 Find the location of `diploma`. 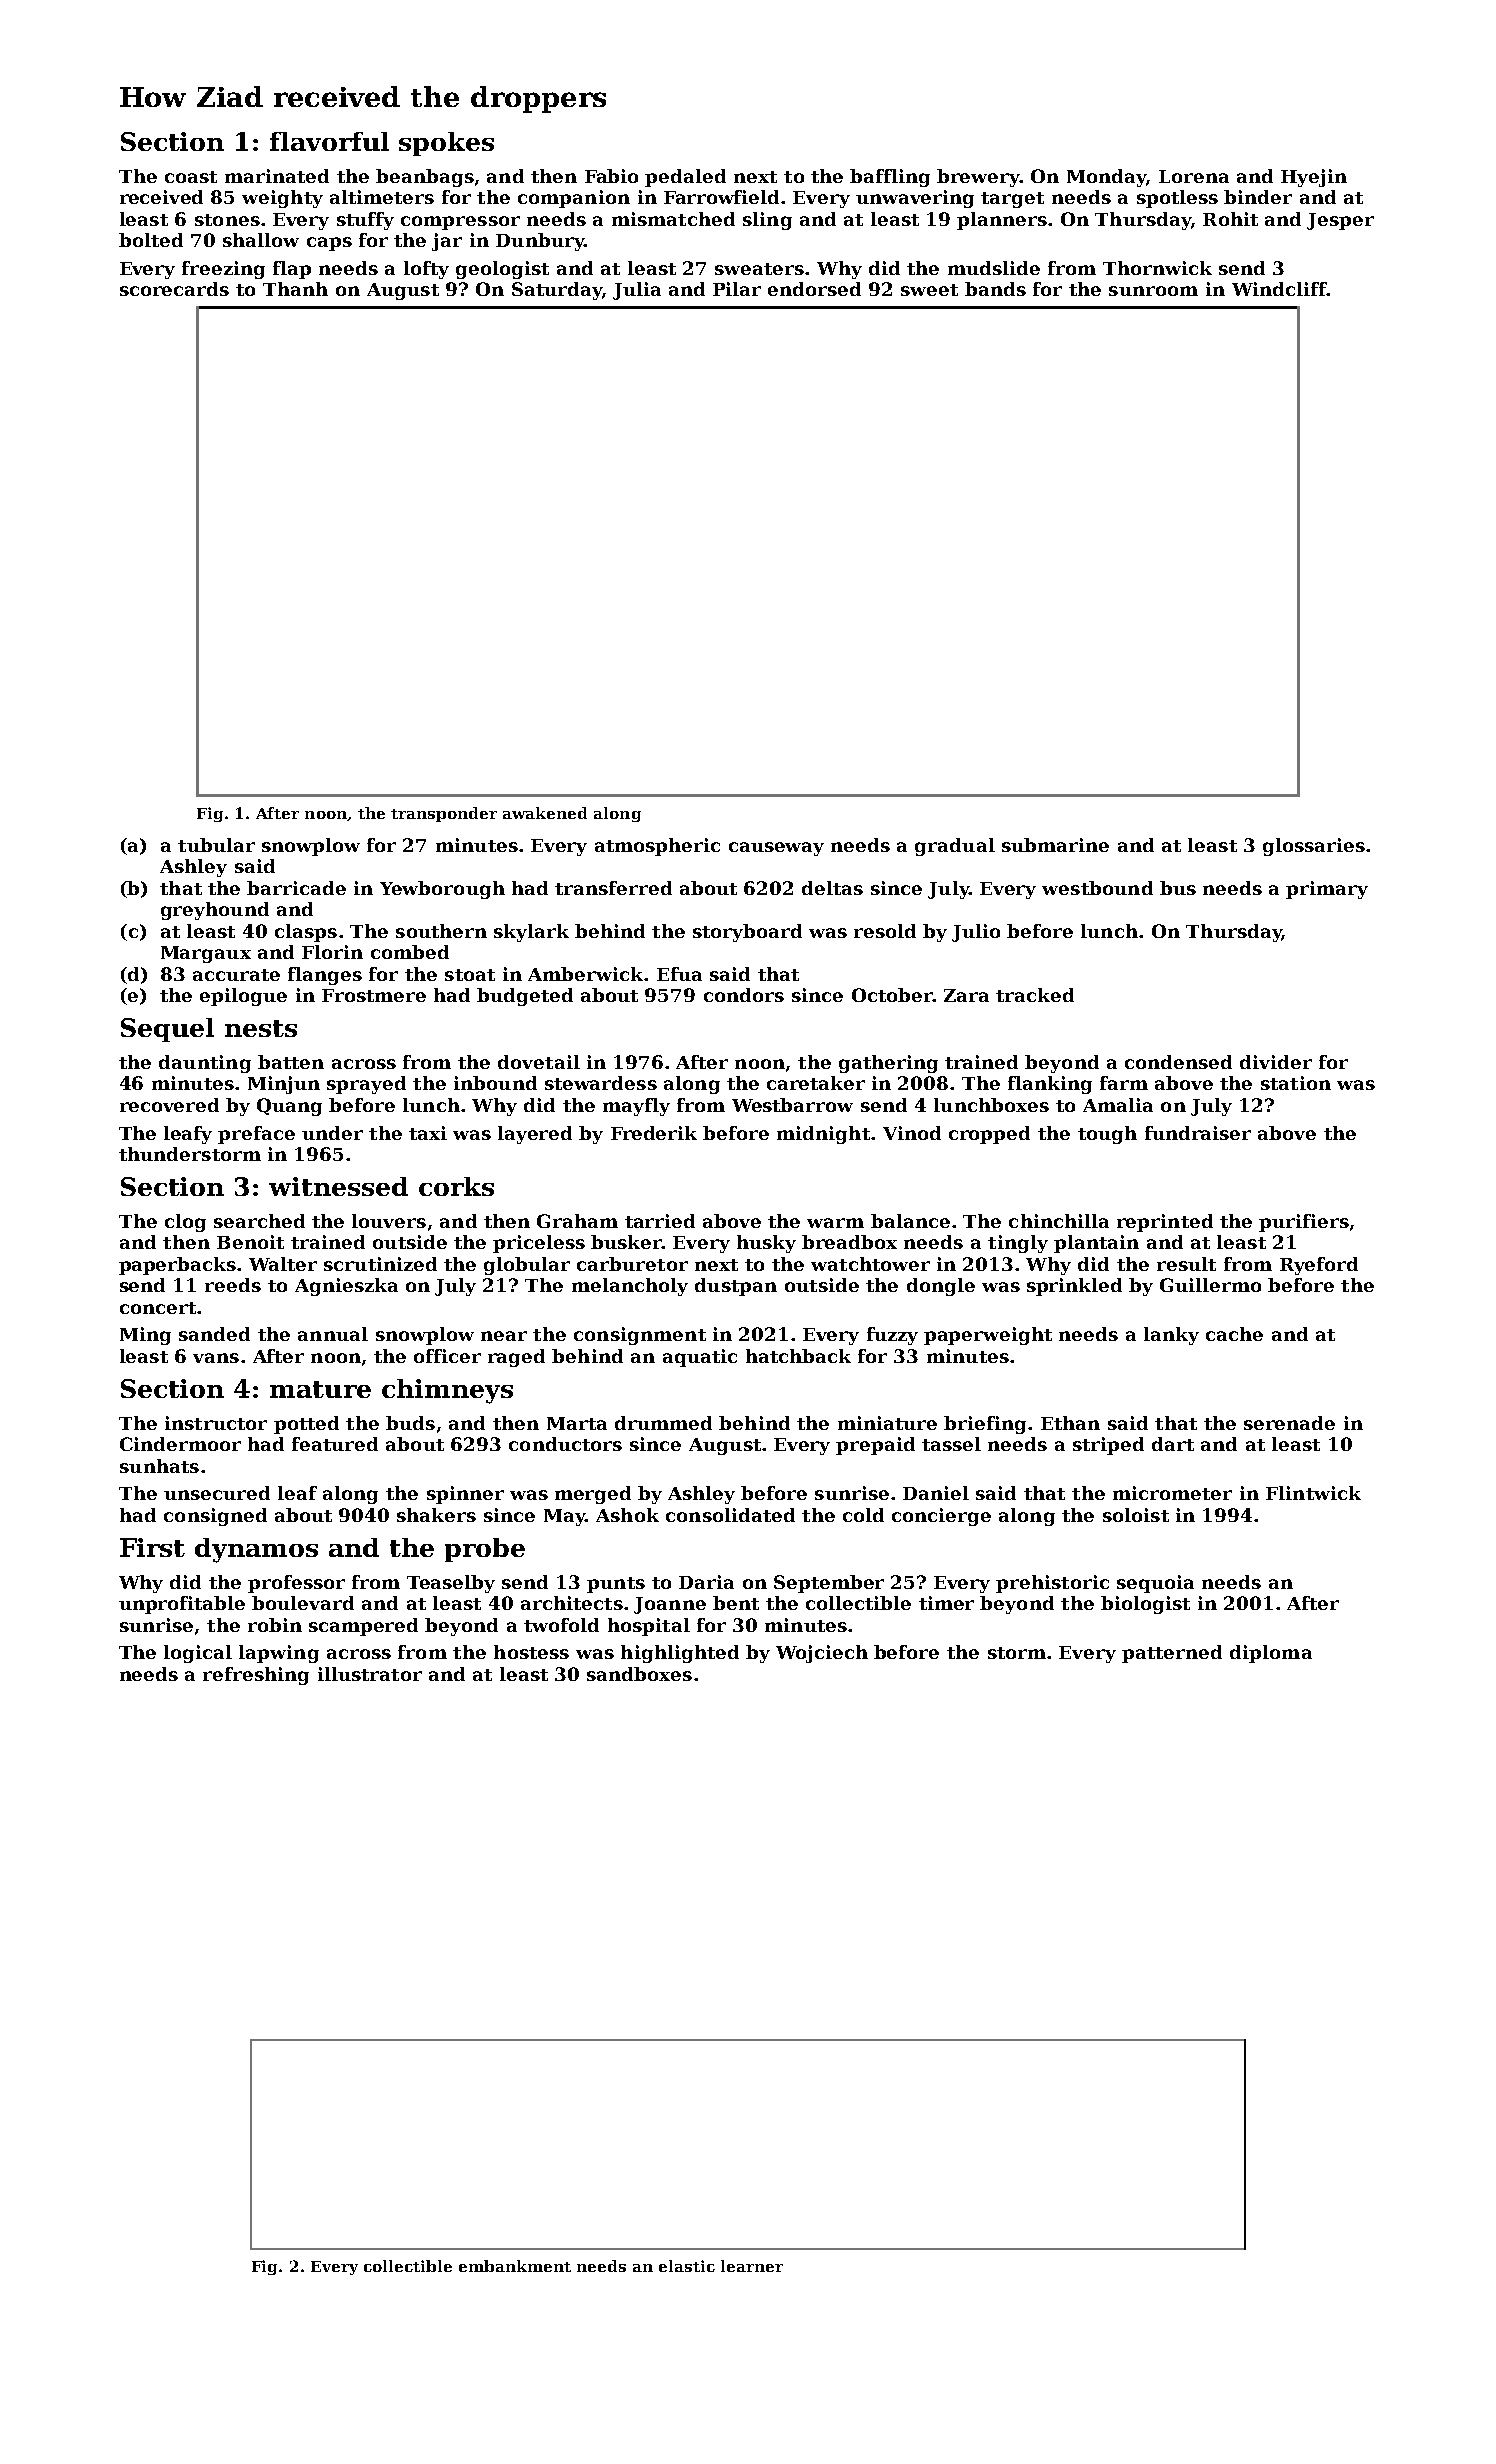

diploma is located at coordinates (1271, 1654).
